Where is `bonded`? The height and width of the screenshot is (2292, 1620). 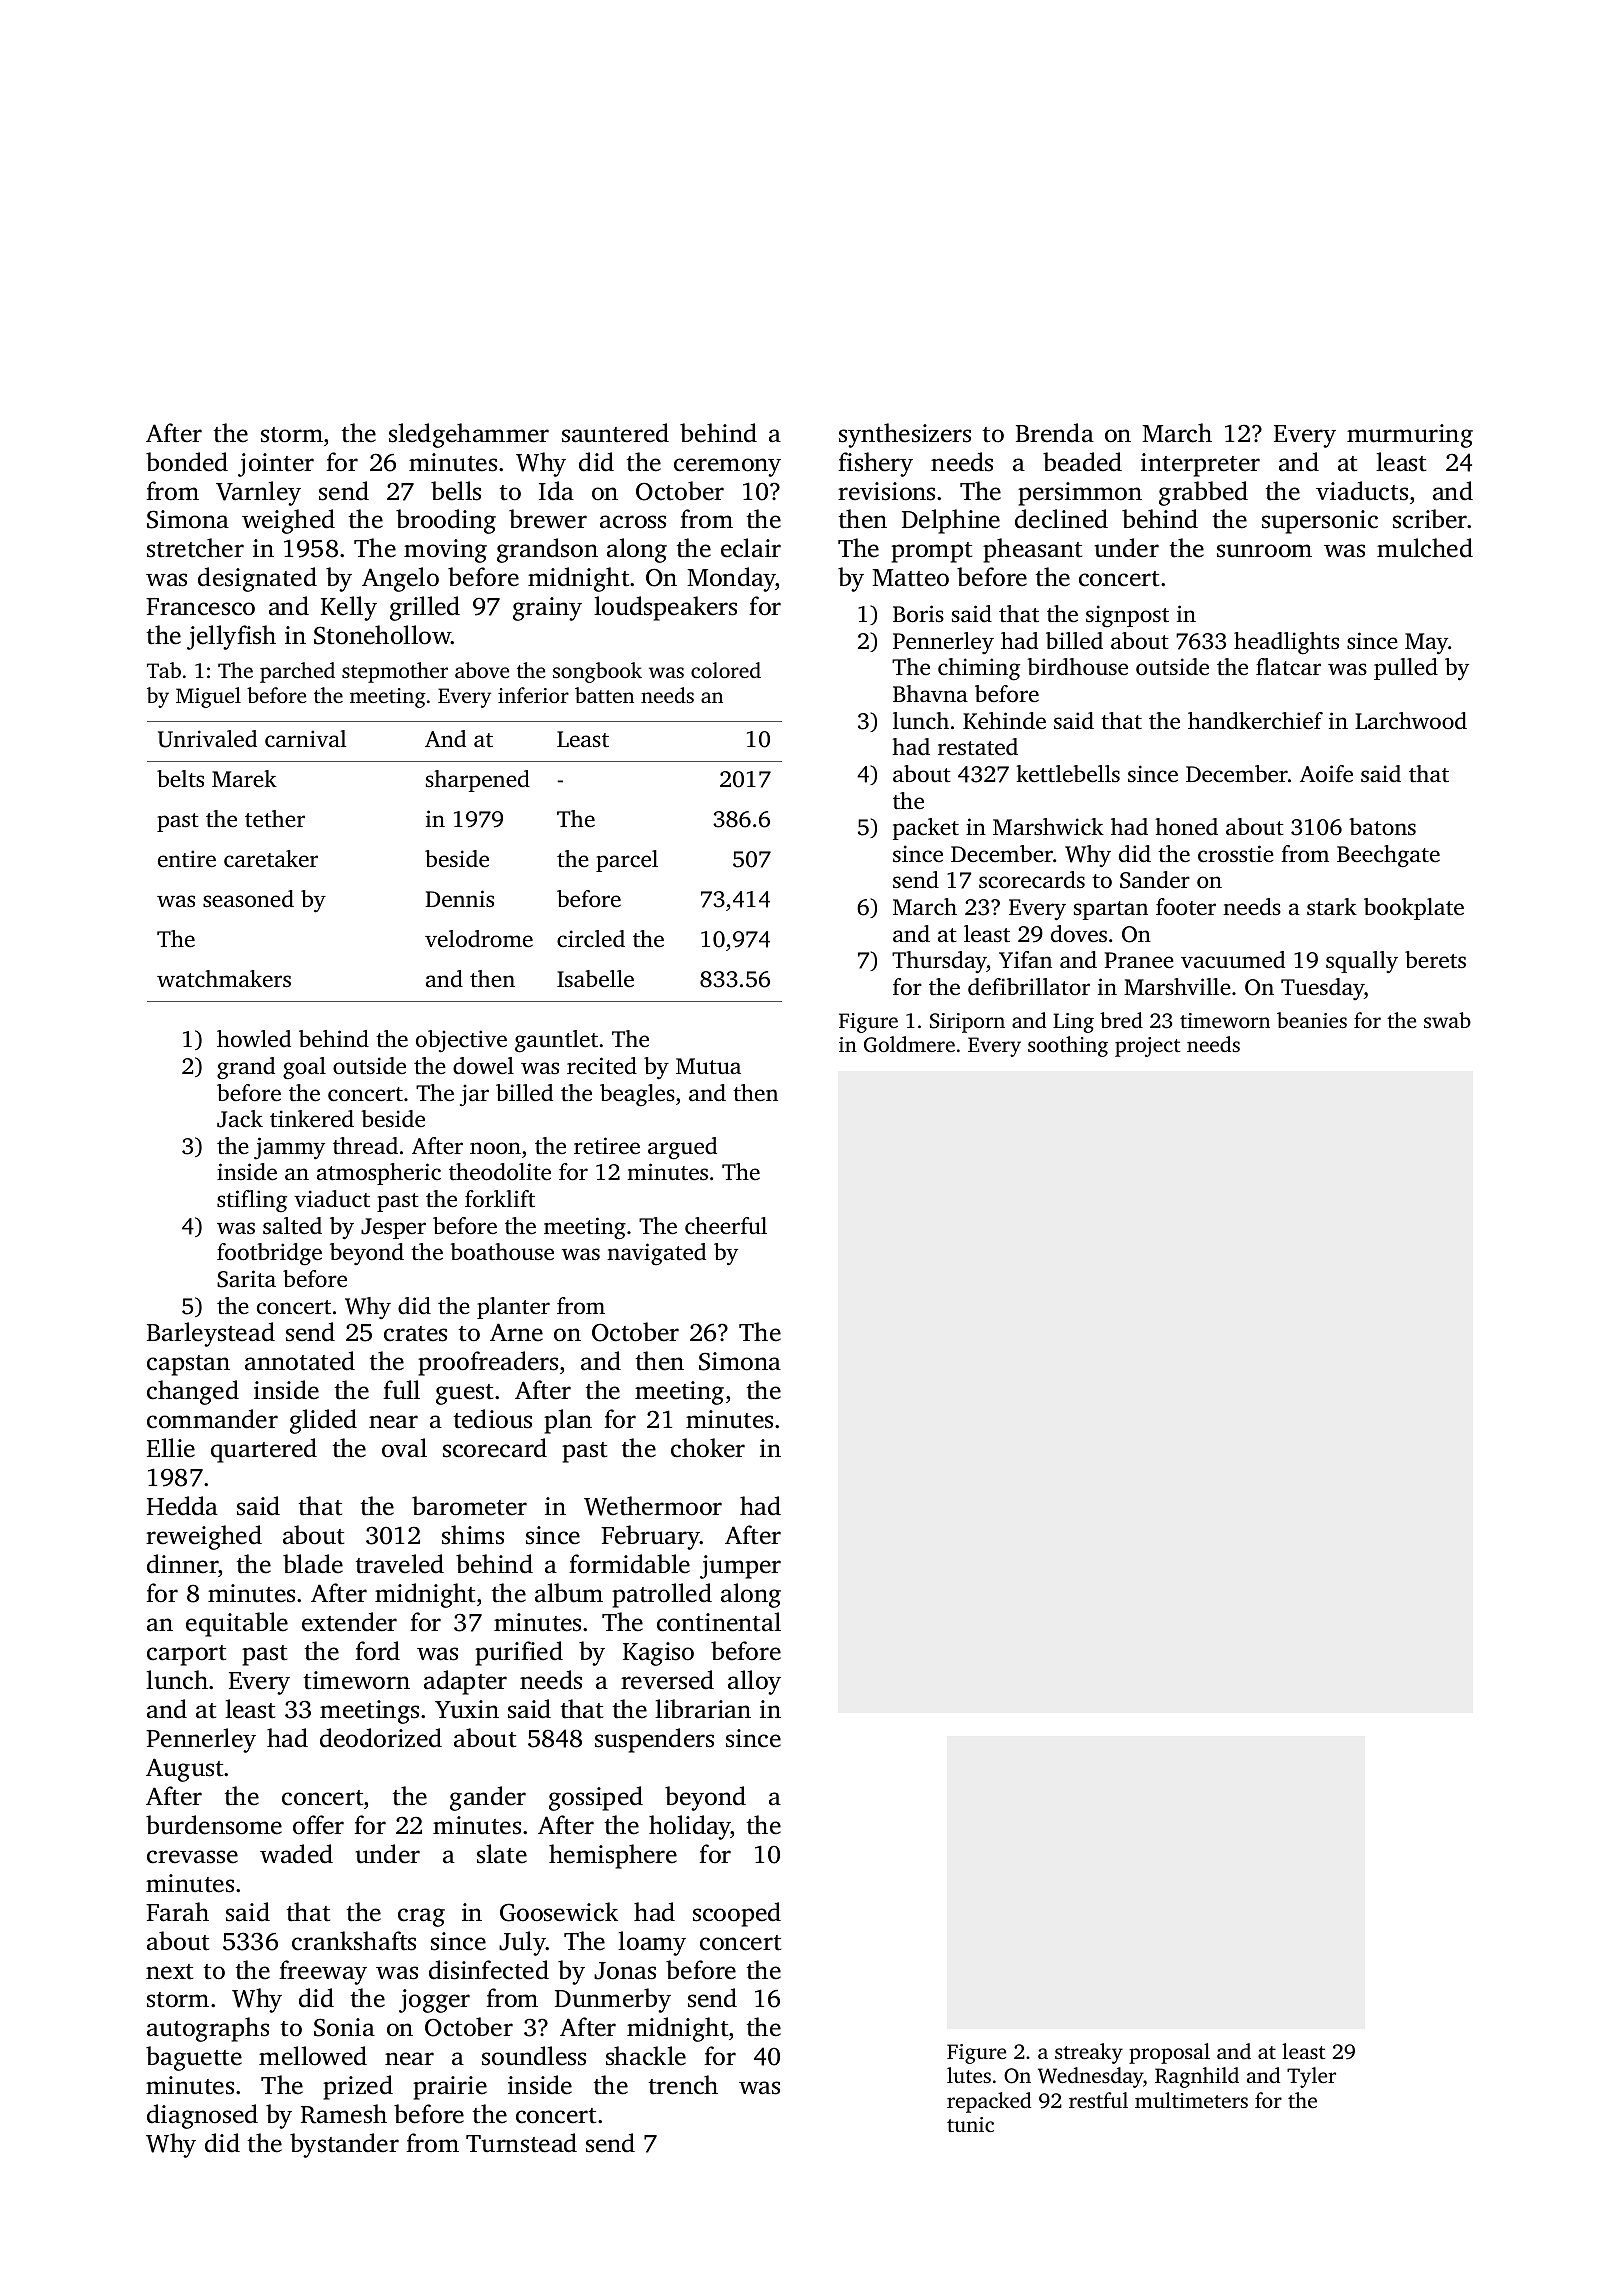
bonded is located at coordinates (187, 462).
